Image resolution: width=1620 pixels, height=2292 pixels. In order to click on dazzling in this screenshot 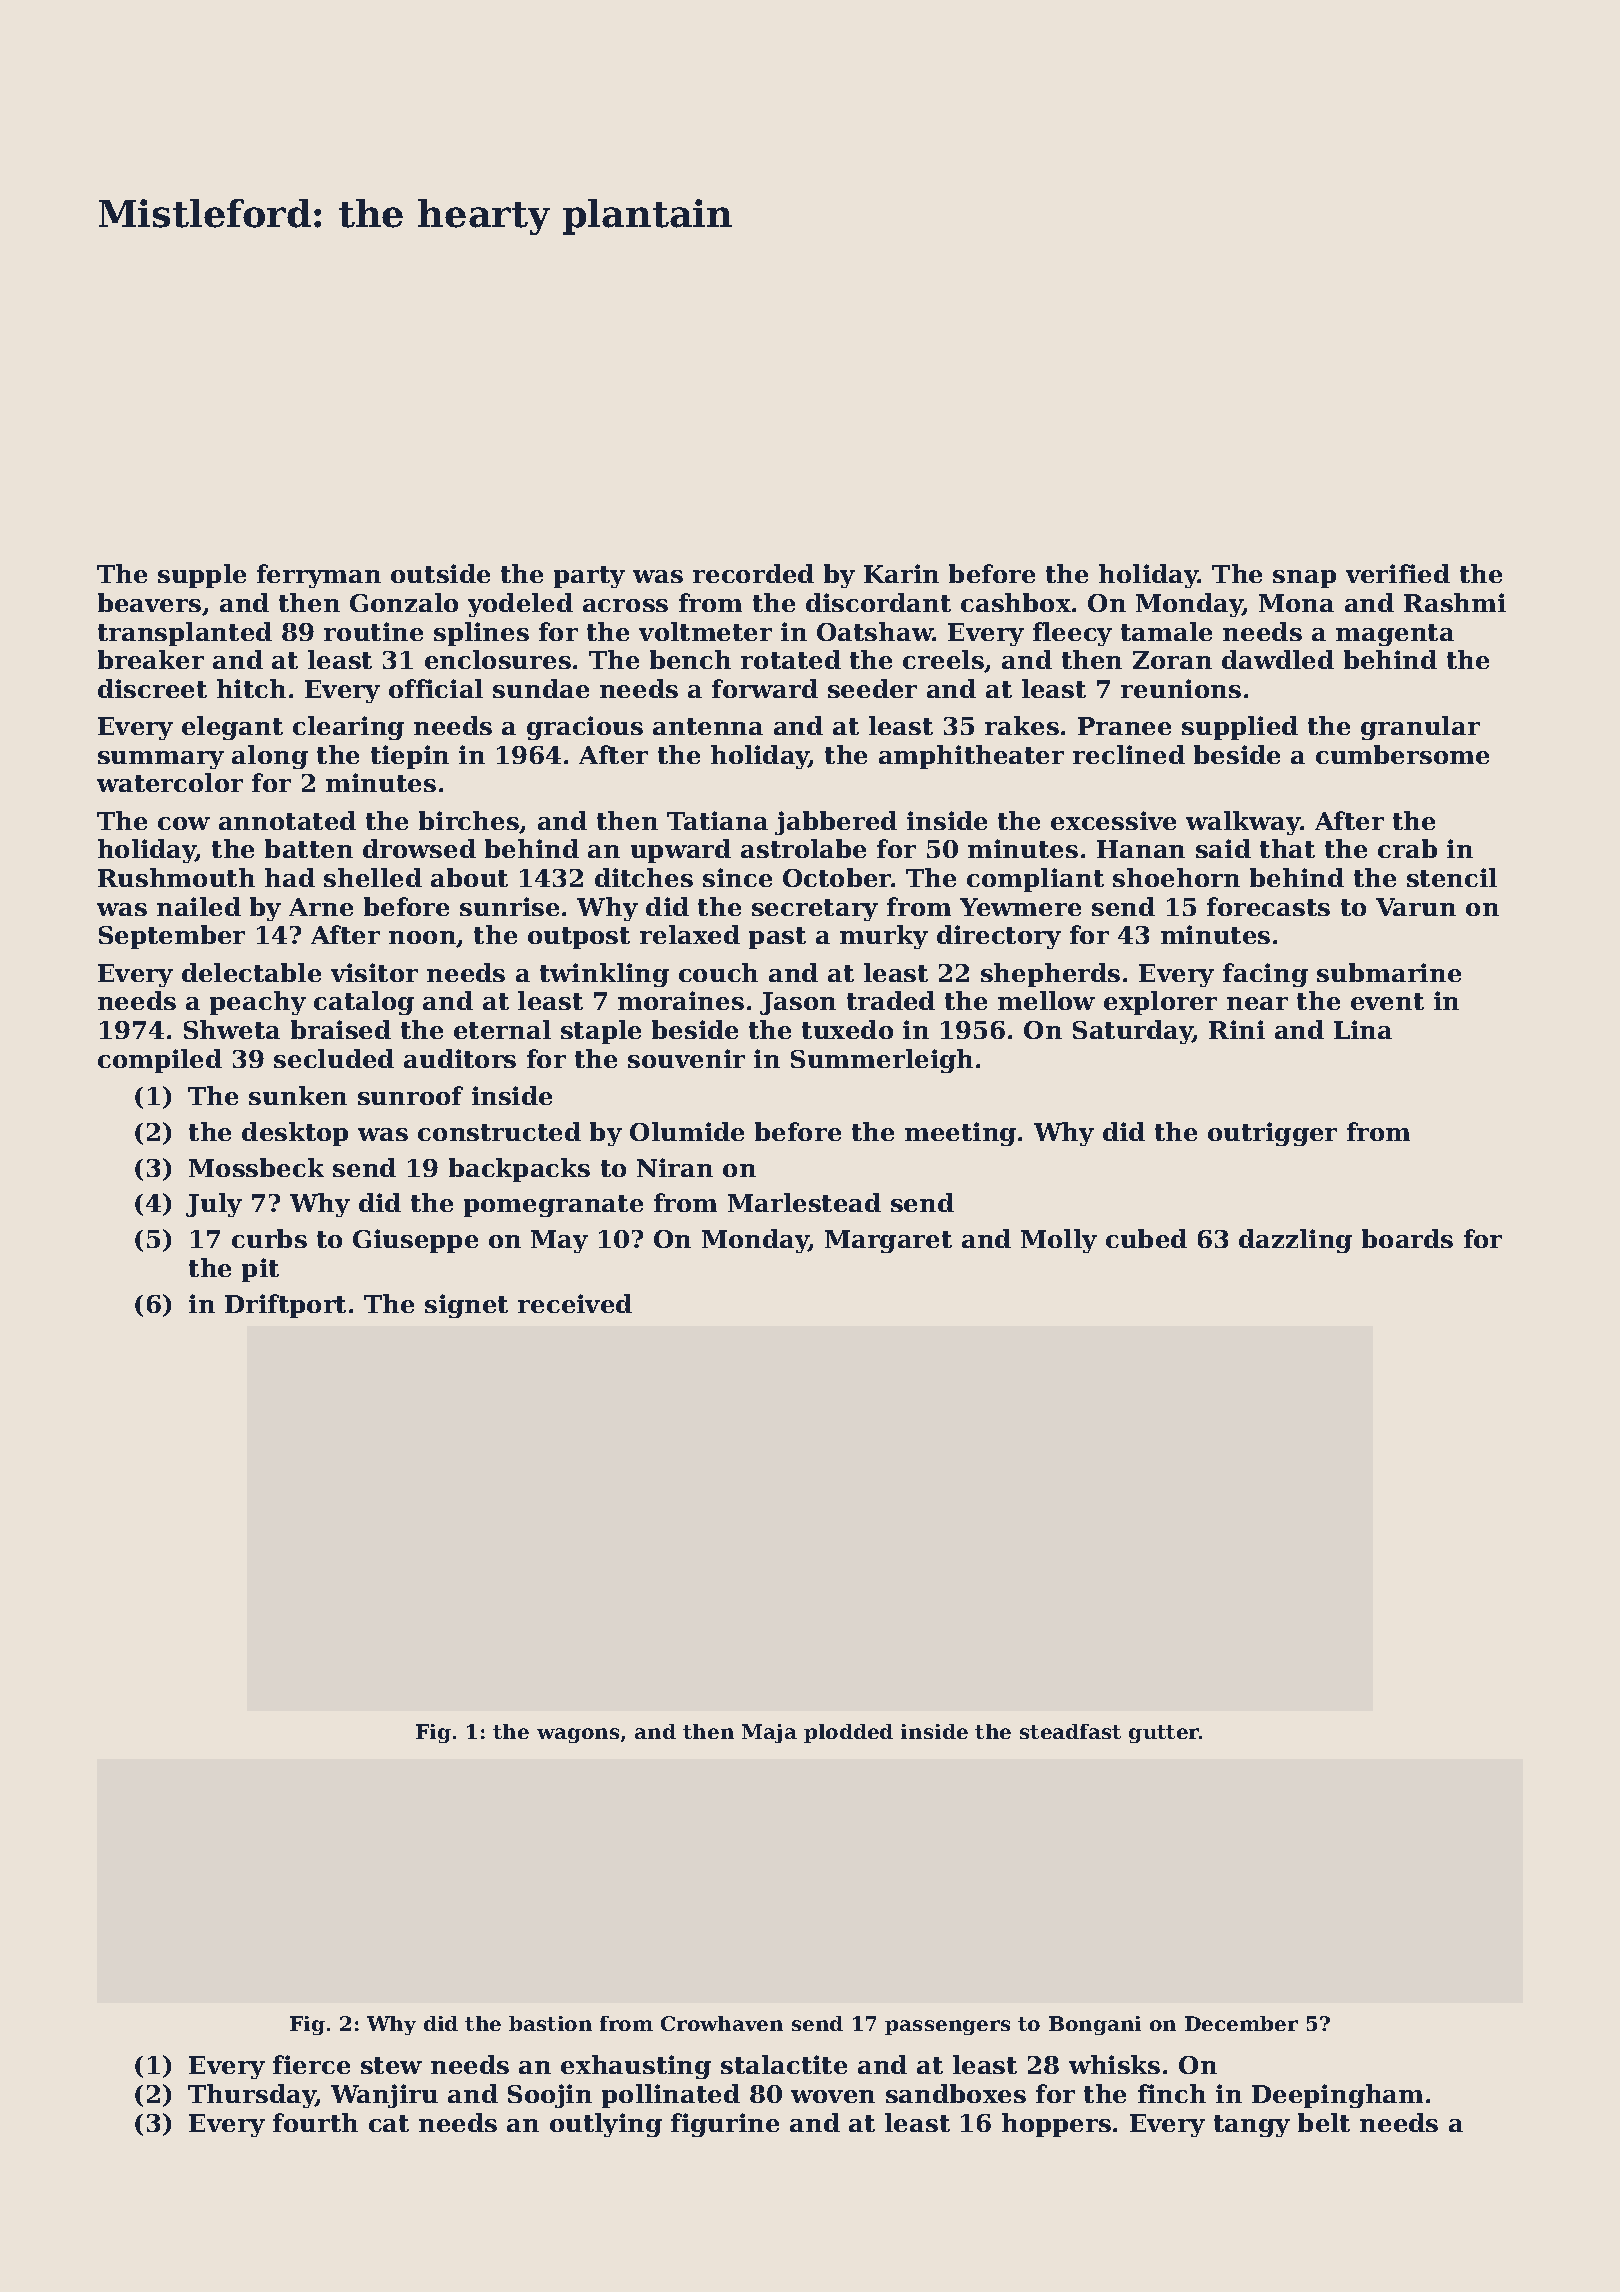, I will do `click(1295, 1241)`.
